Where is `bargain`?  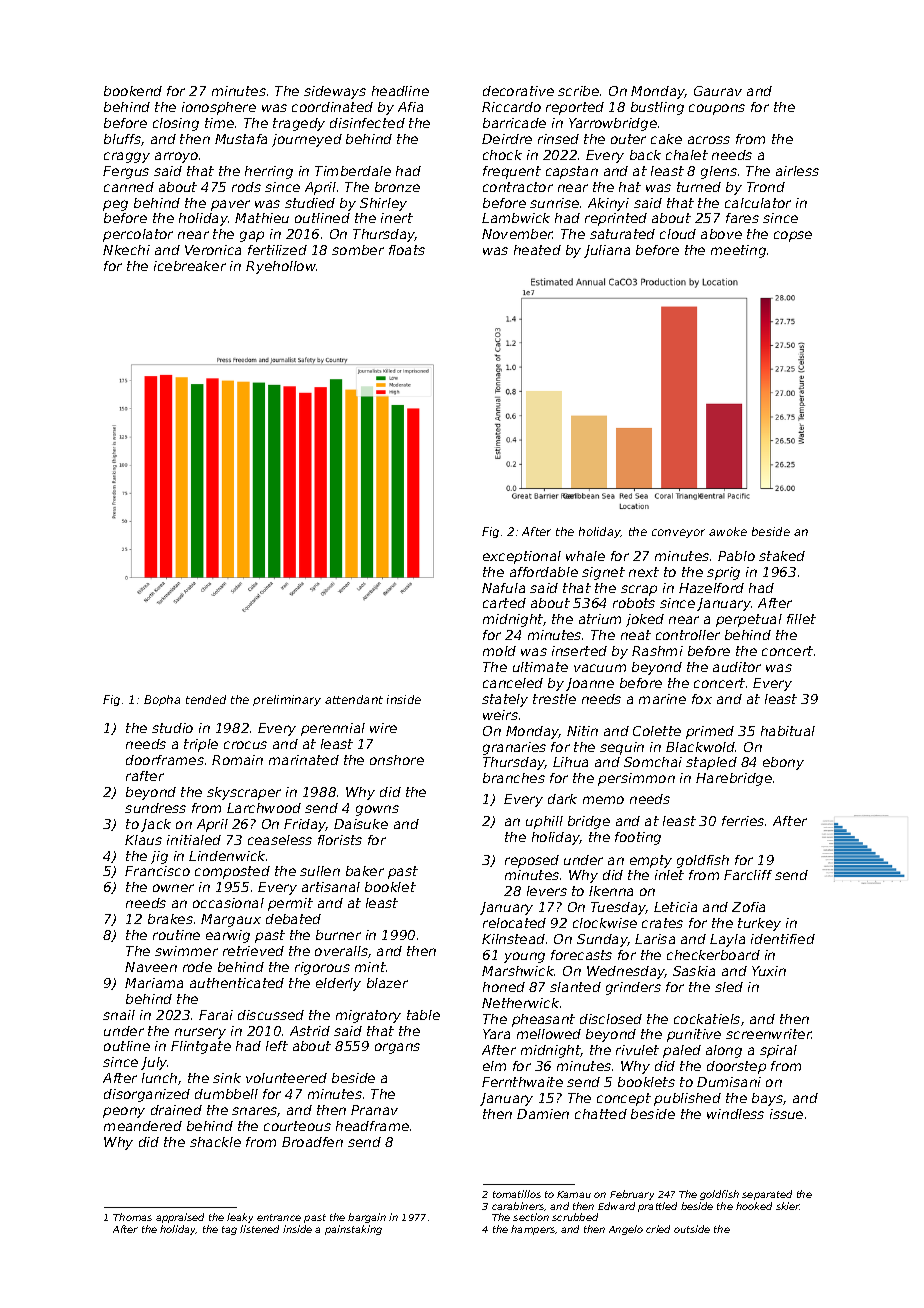 bargain is located at coordinates (367, 1218).
